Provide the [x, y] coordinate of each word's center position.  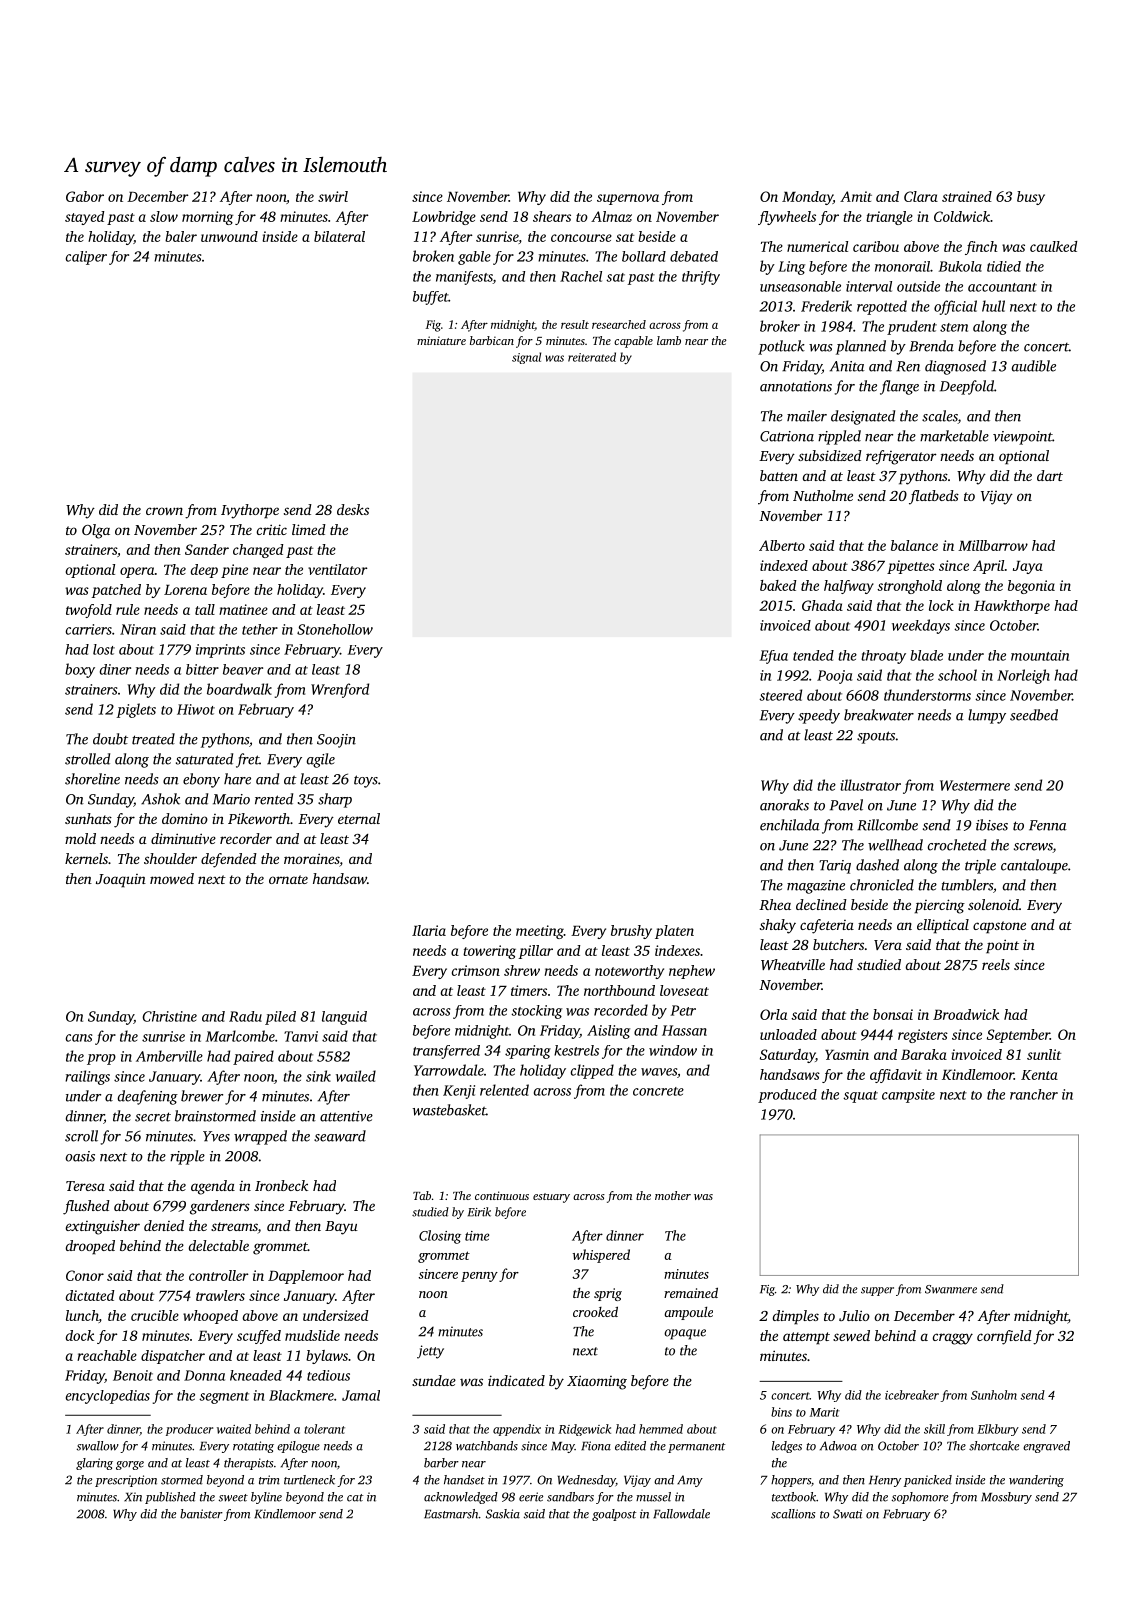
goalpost [614, 1515]
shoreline [92, 779]
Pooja [834, 677]
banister [201, 1514]
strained [967, 196]
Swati [847, 1514]
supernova [628, 199]
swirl [333, 196]
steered [780, 695]
